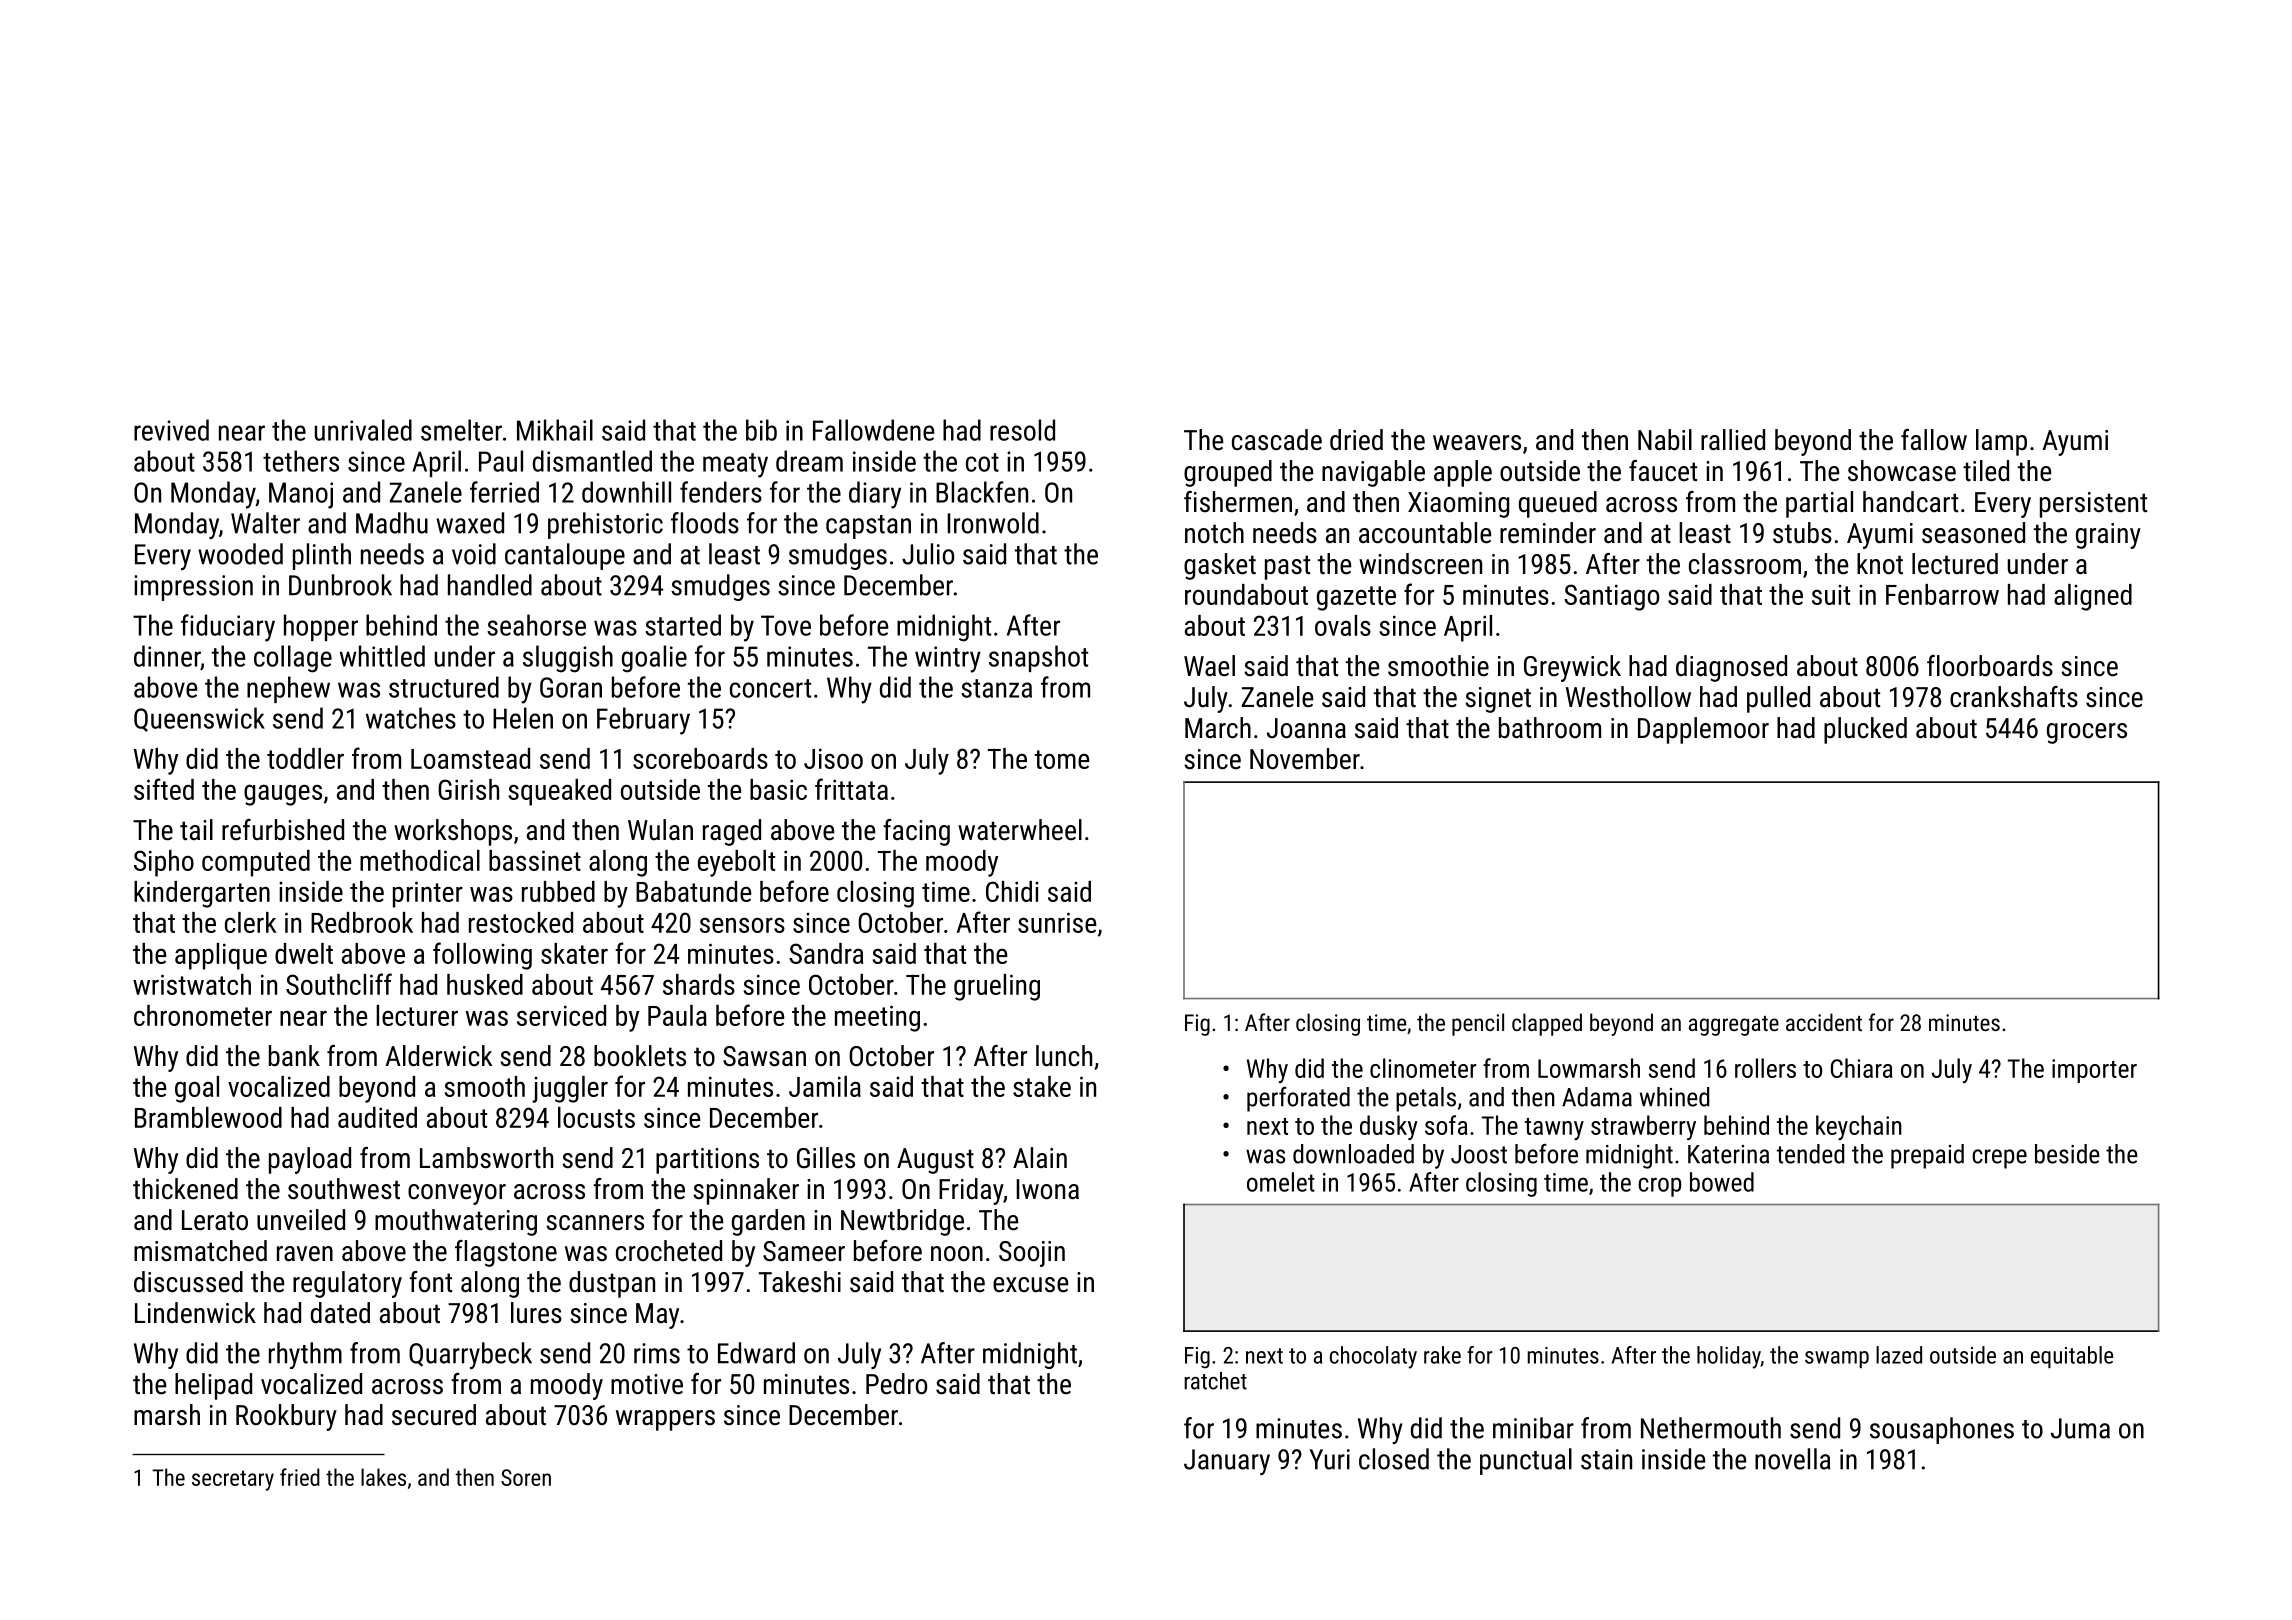 Image resolution: width=2292 pixels, height=1620 pixels. Describe the element at coordinates (171, 430) in the screenshot. I see `revived` at that location.
